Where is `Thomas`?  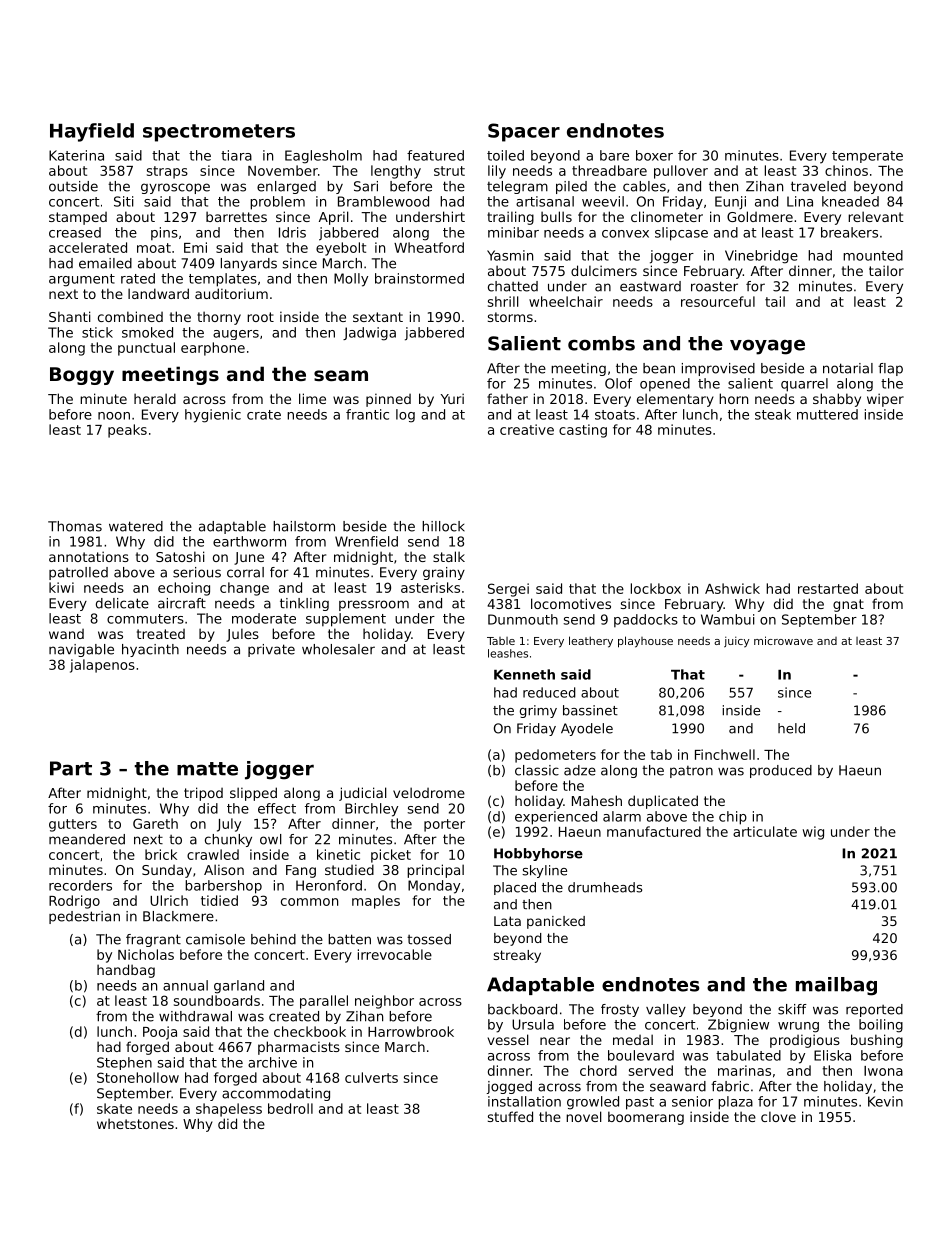 Thomas is located at coordinates (75, 526).
